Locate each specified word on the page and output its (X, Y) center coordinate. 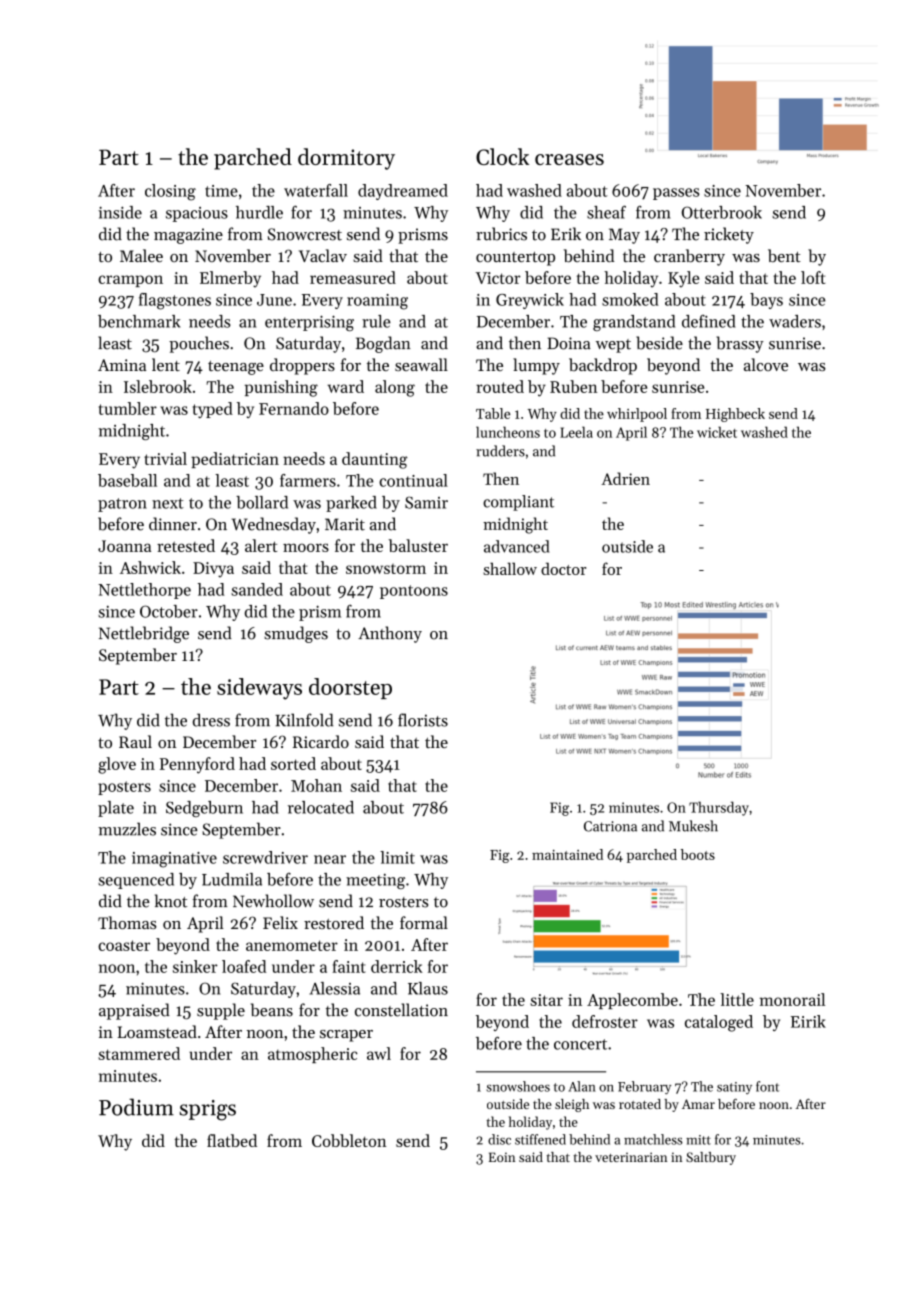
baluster (418, 545)
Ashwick (150, 567)
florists (423, 720)
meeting (375, 881)
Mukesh (693, 826)
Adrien (625, 478)
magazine (188, 236)
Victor (498, 278)
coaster (124, 945)
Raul (135, 741)
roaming (377, 302)
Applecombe (632, 1001)
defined (708, 321)
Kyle (683, 279)
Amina (122, 365)
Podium (136, 1107)
